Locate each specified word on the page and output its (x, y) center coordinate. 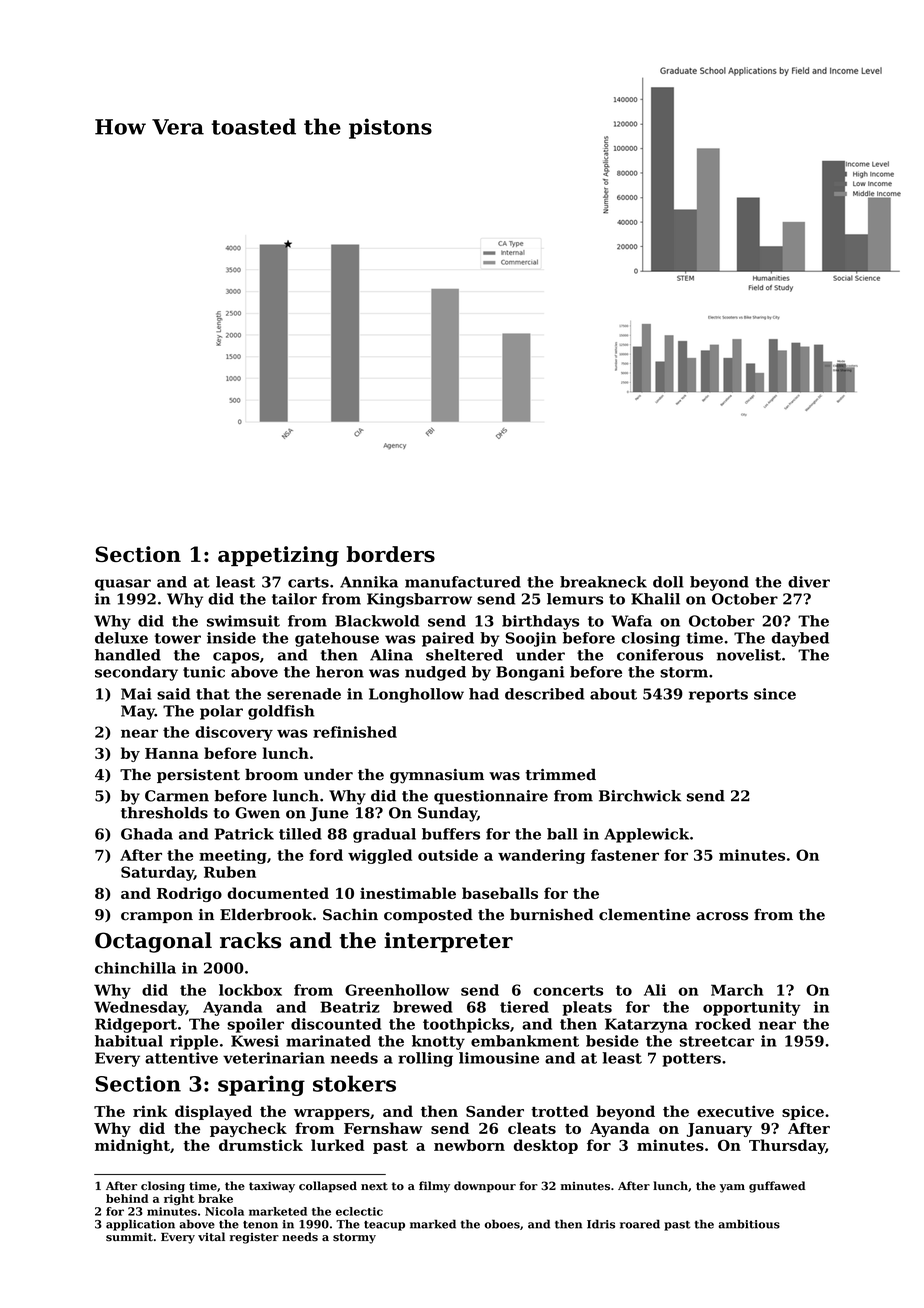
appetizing (278, 556)
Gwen (257, 813)
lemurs (575, 599)
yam (732, 1188)
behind (127, 1198)
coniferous (660, 655)
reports (718, 696)
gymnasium (437, 776)
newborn (469, 1145)
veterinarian (274, 1058)
